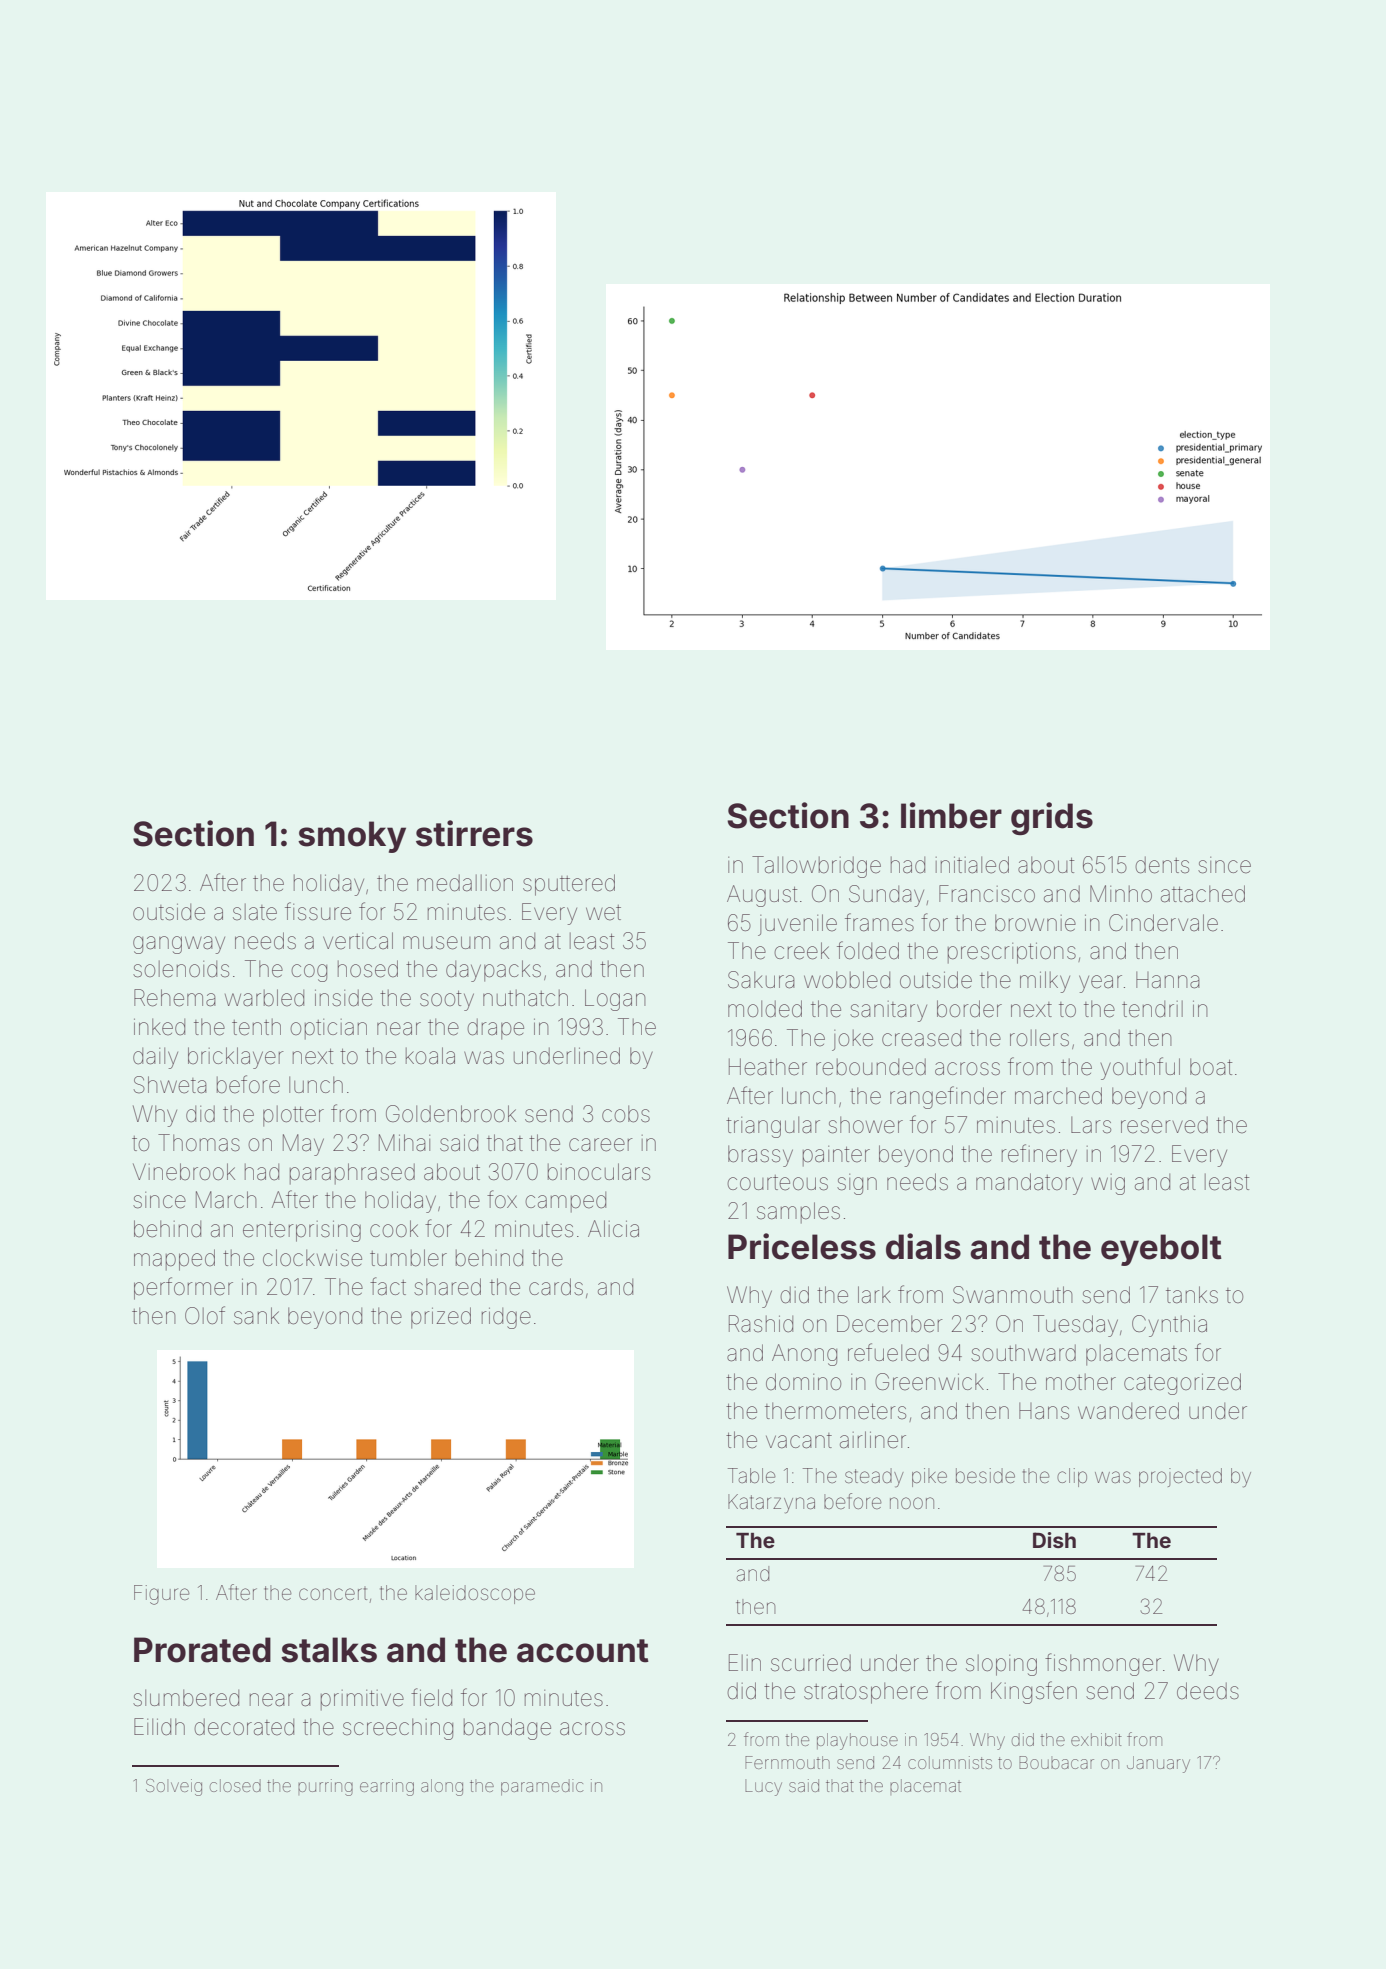 The width and height of the image is (1386, 1969). What do you see at coordinates (333, 1593) in the image?
I see `concert` at bounding box center [333, 1593].
